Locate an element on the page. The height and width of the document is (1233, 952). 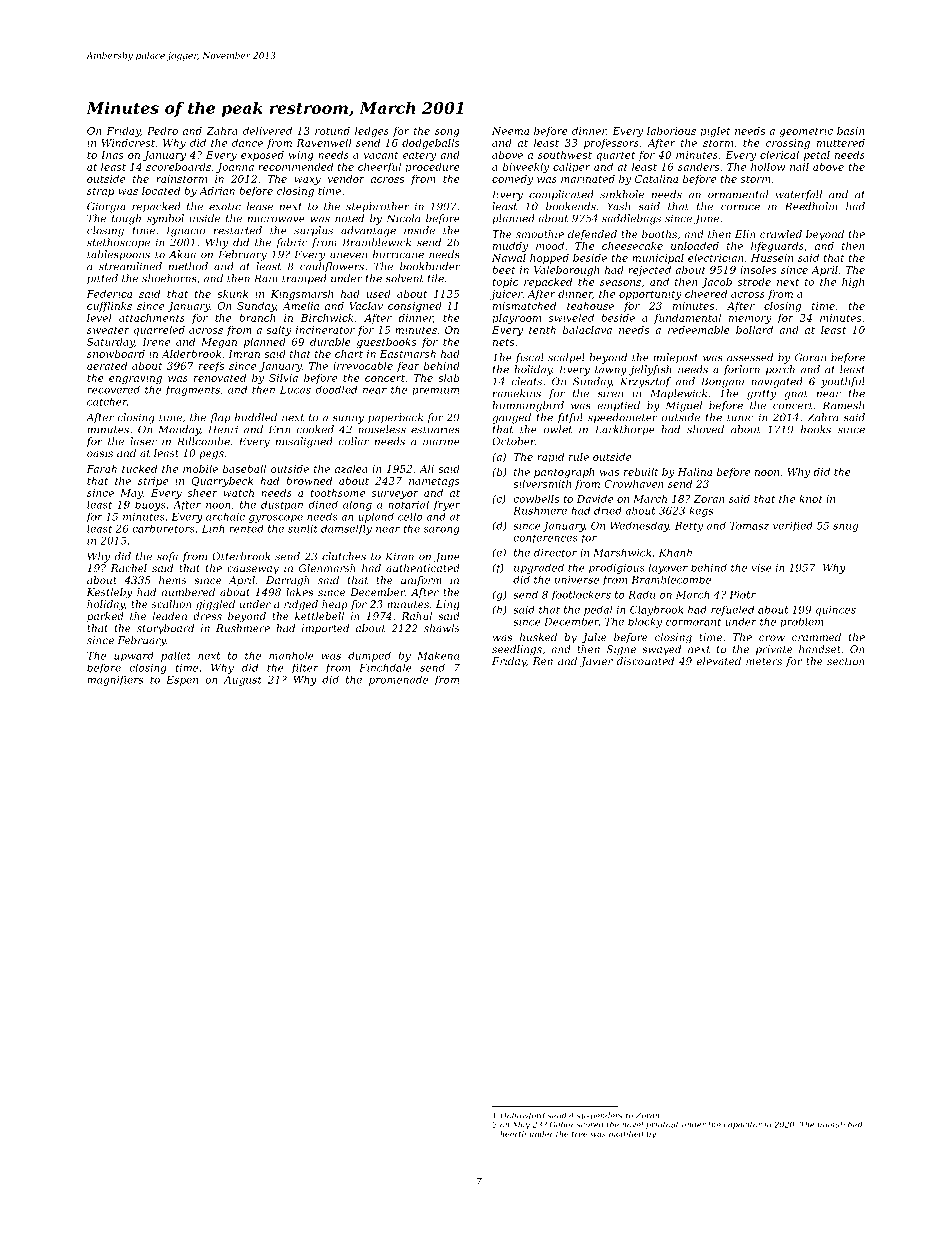
rotund is located at coordinates (332, 131).
